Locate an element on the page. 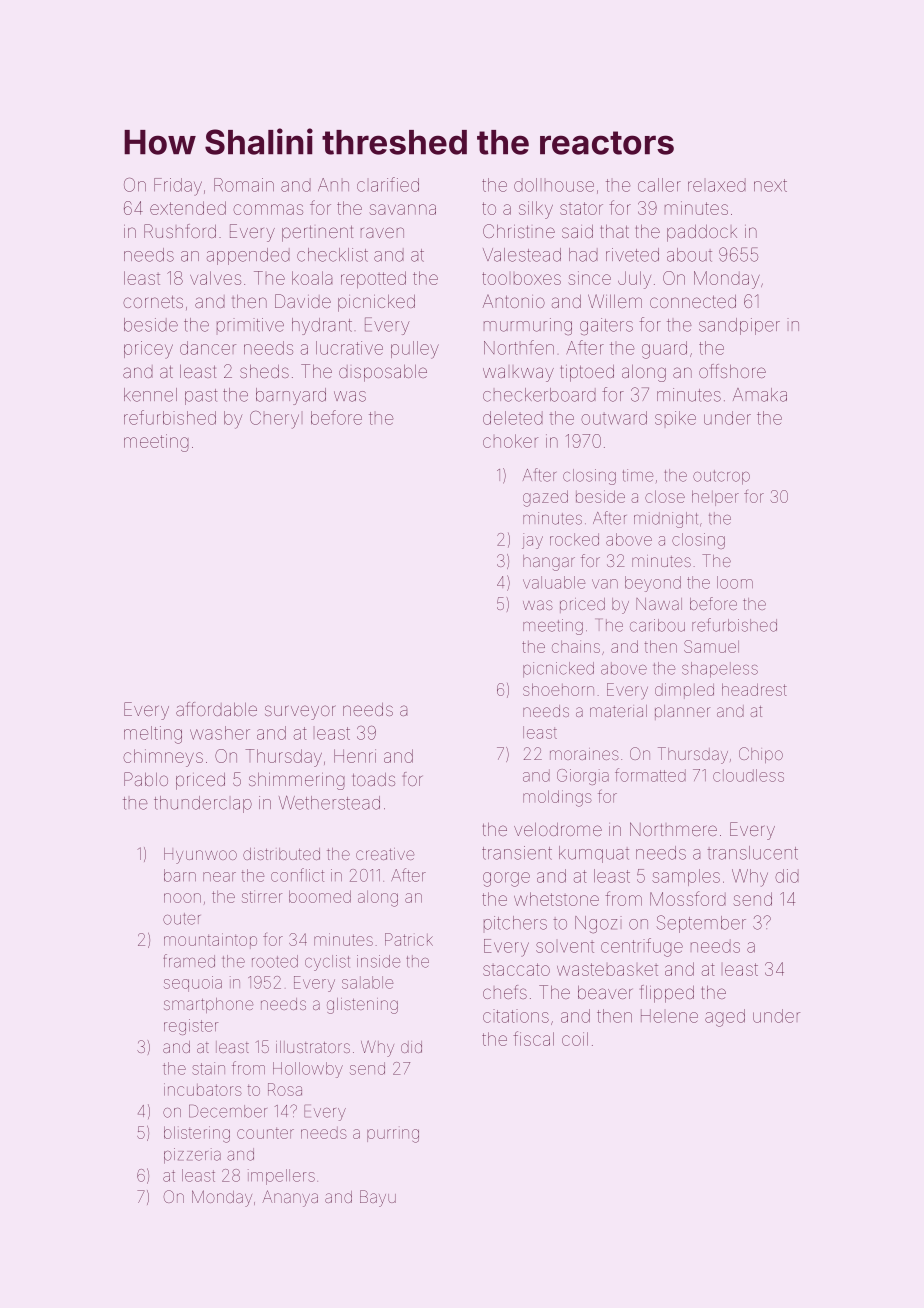 The height and width of the document is (1308, 924). pitchers is located at coordinates (515, 923).
